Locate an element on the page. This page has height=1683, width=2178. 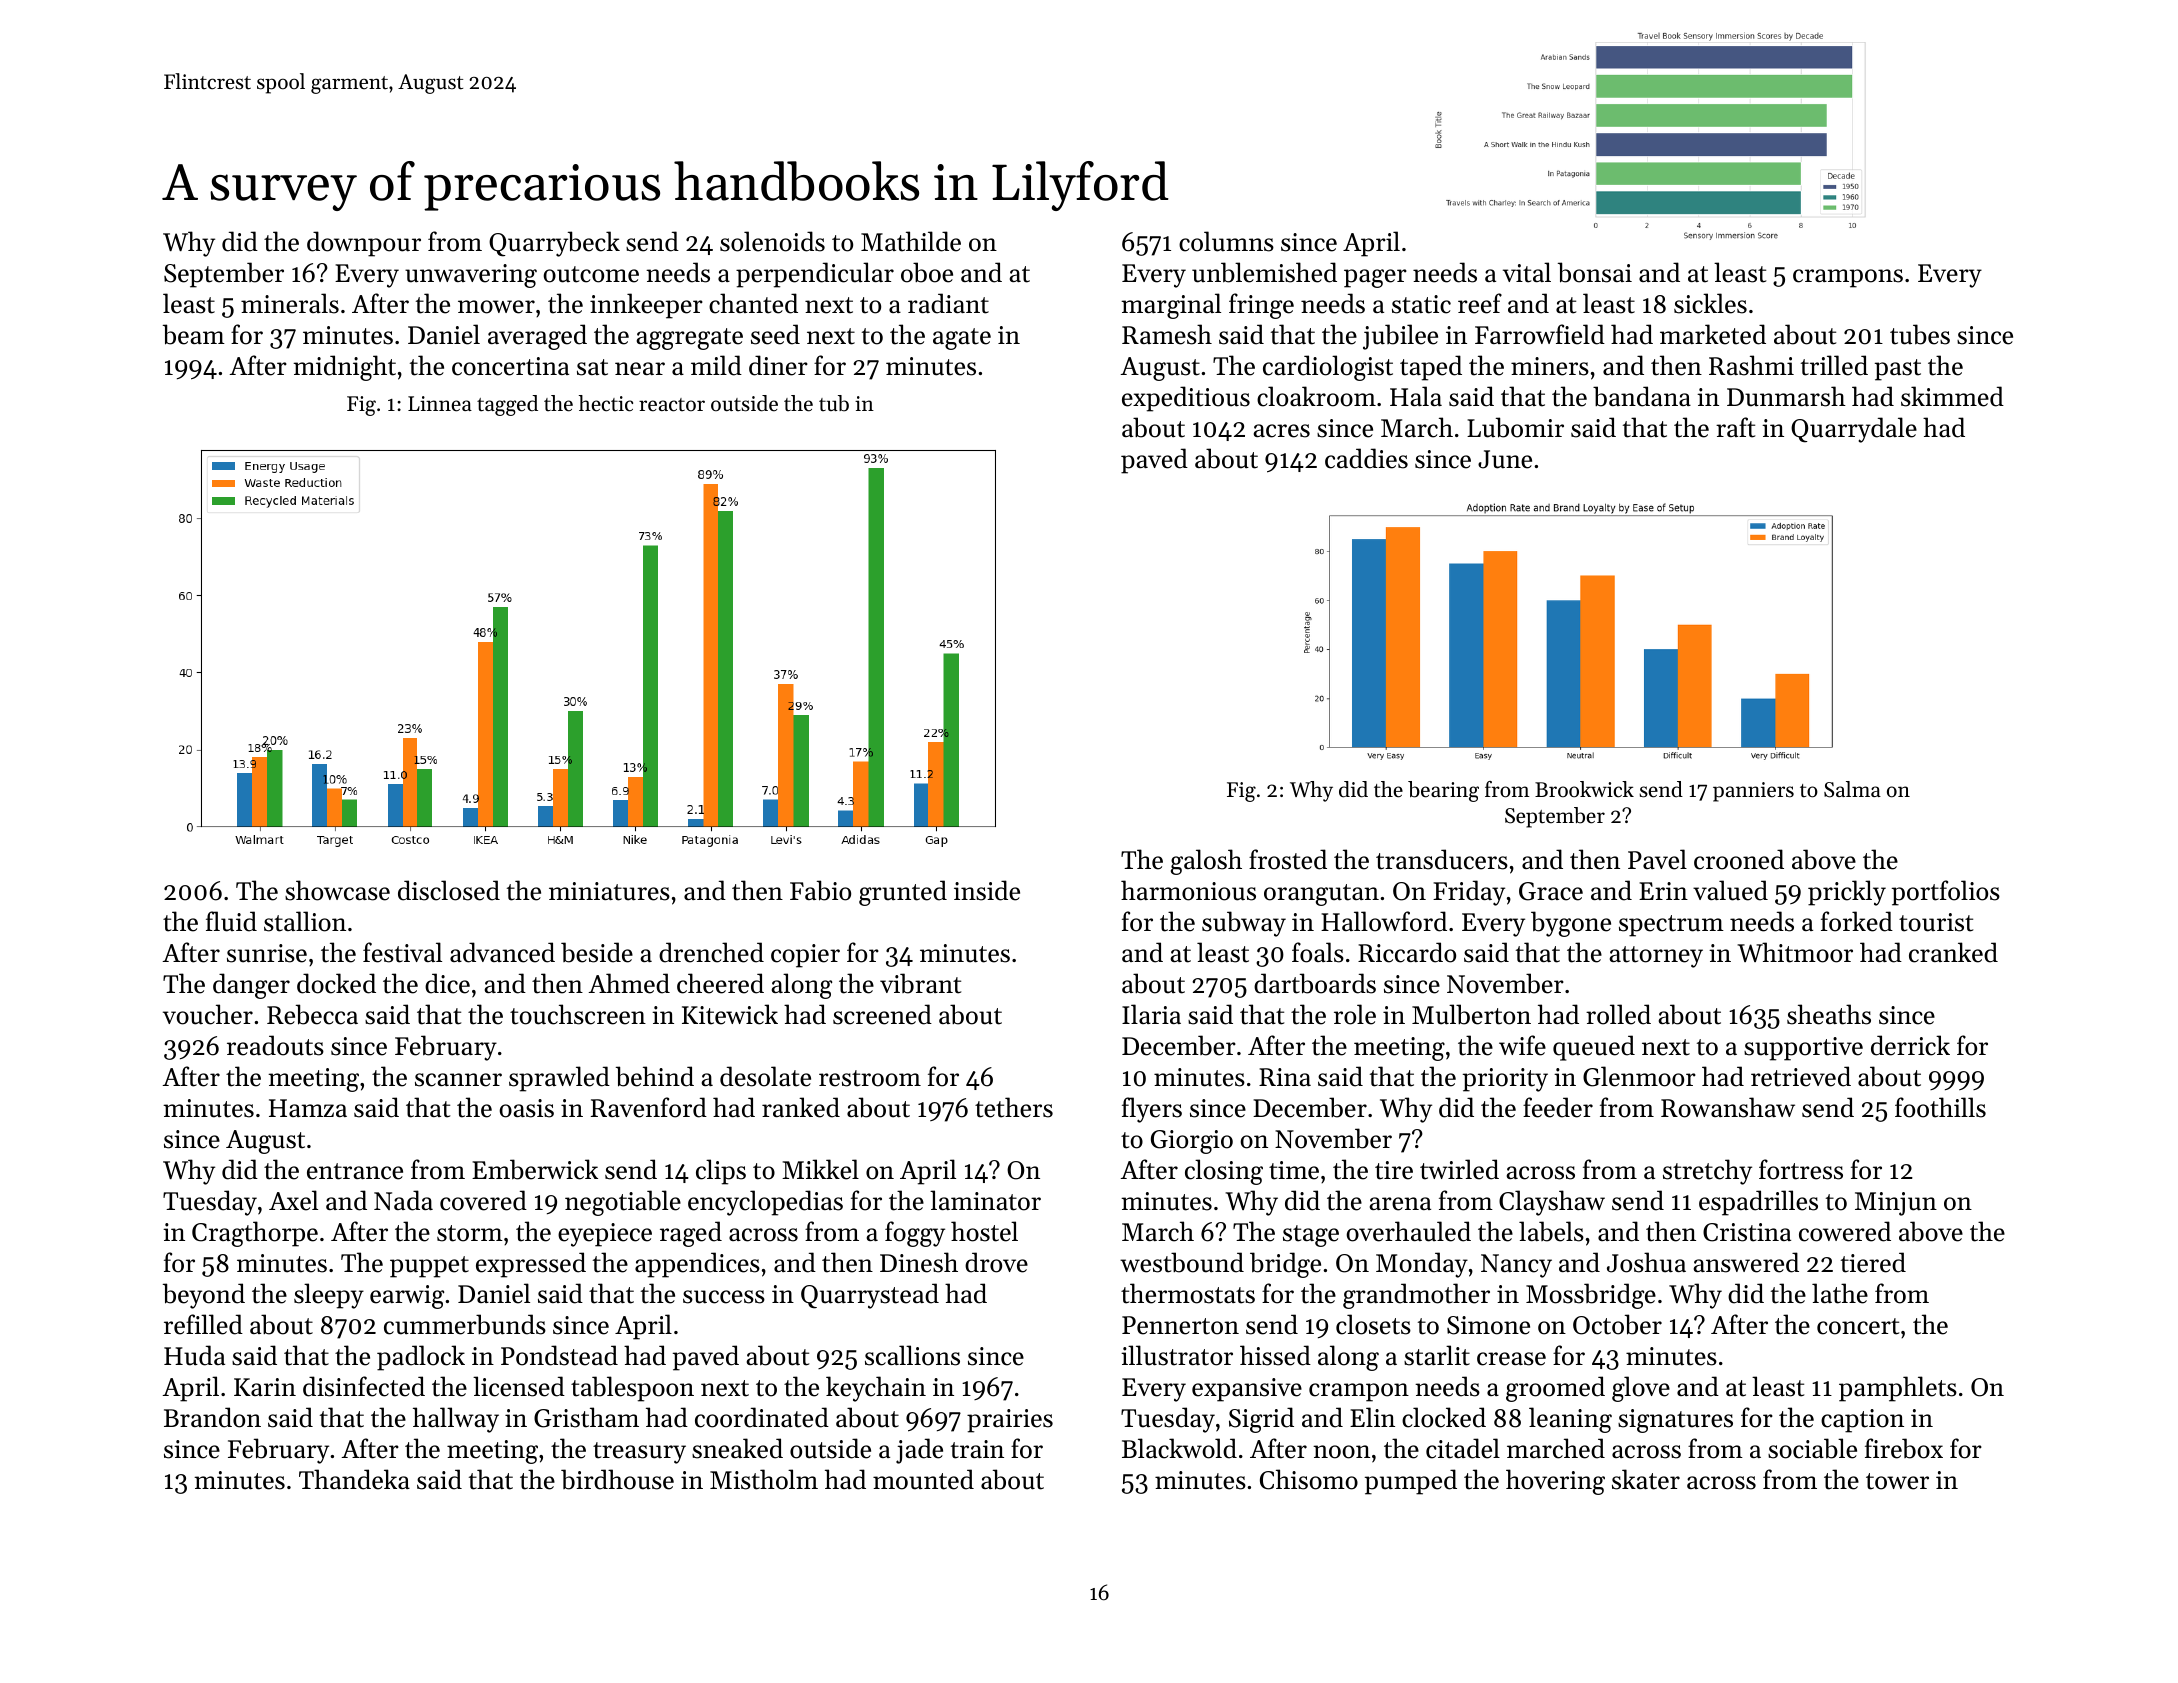
sunrise is located at coordinates (267, 953).
